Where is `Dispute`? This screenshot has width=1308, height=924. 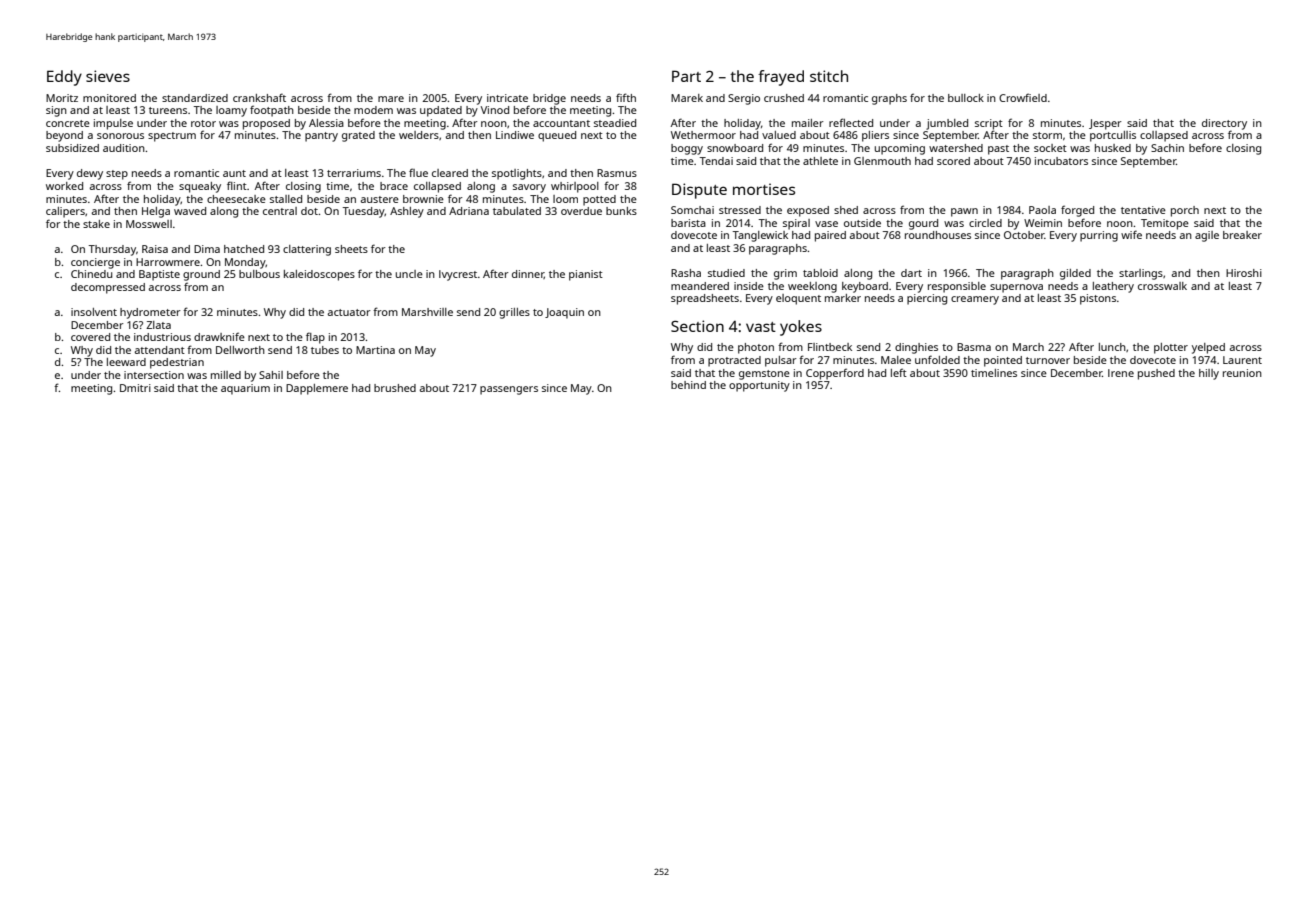
Dispute is located at coordinates (699, 191).
